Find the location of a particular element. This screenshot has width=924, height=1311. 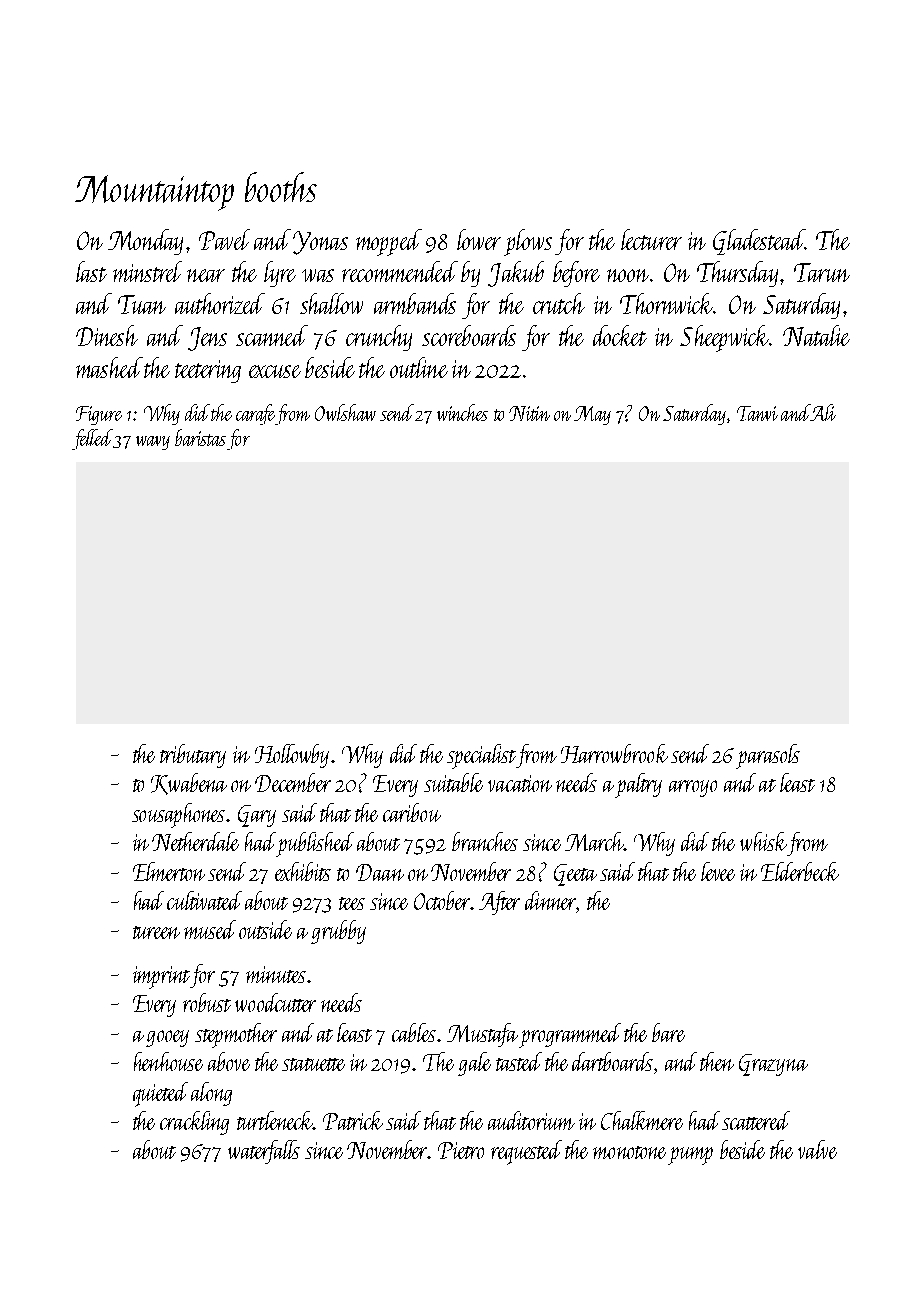

lower is located at coordinates (479, 239).
